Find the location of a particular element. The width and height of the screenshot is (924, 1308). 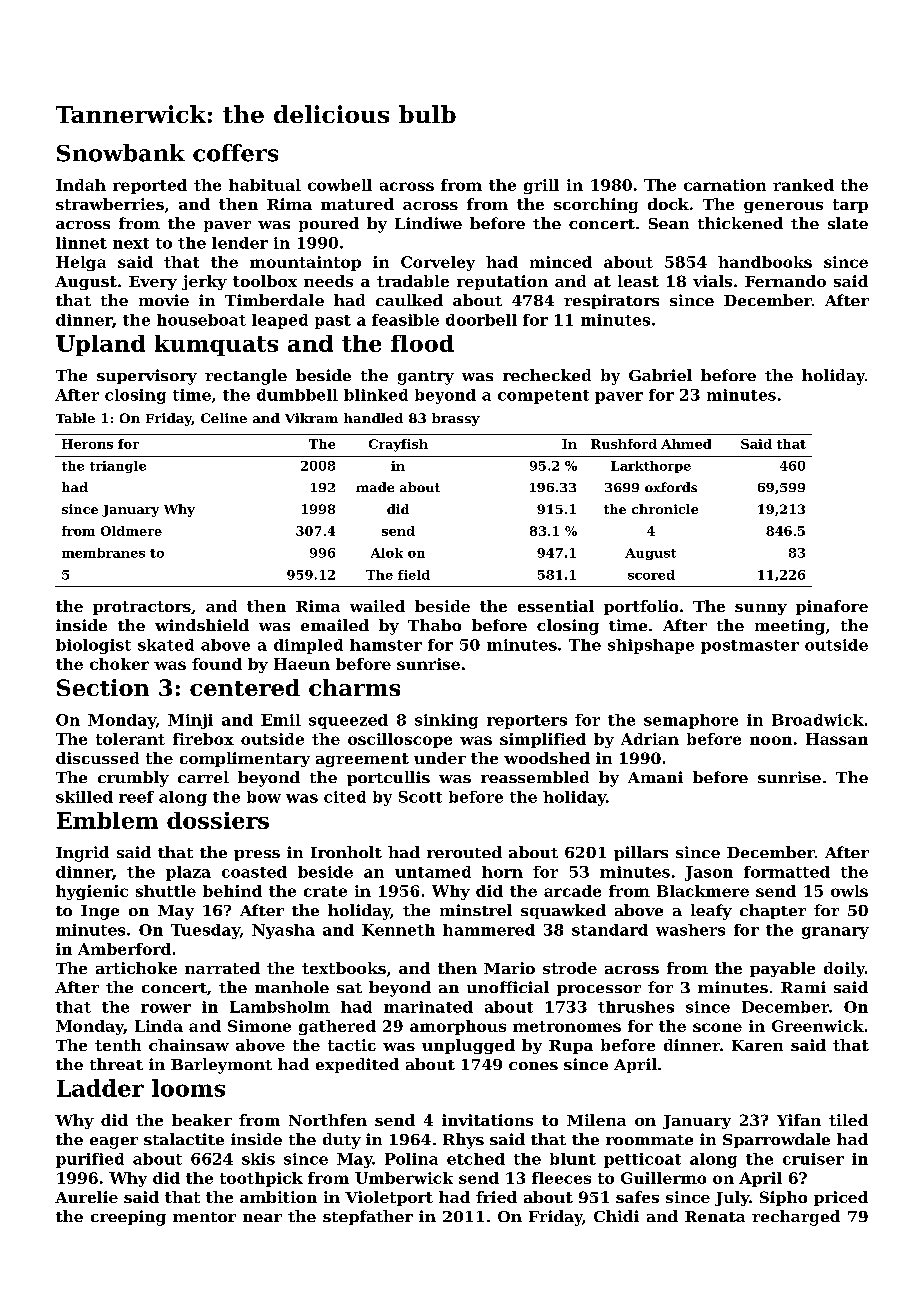

stepfather is located at coordinates (368, 1217).
